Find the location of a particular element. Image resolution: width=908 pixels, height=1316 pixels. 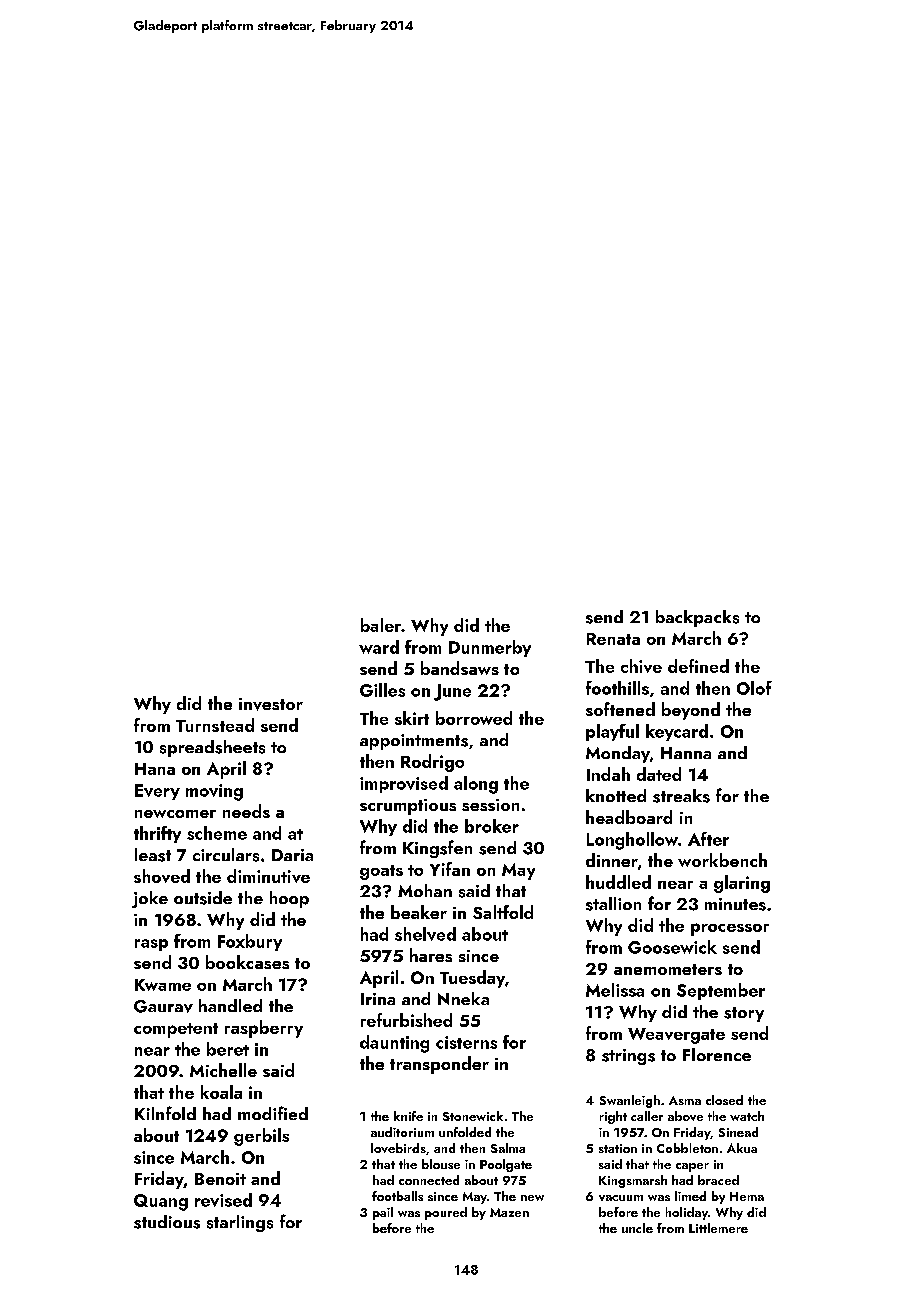

baler is located at coordinates (381, 625).
